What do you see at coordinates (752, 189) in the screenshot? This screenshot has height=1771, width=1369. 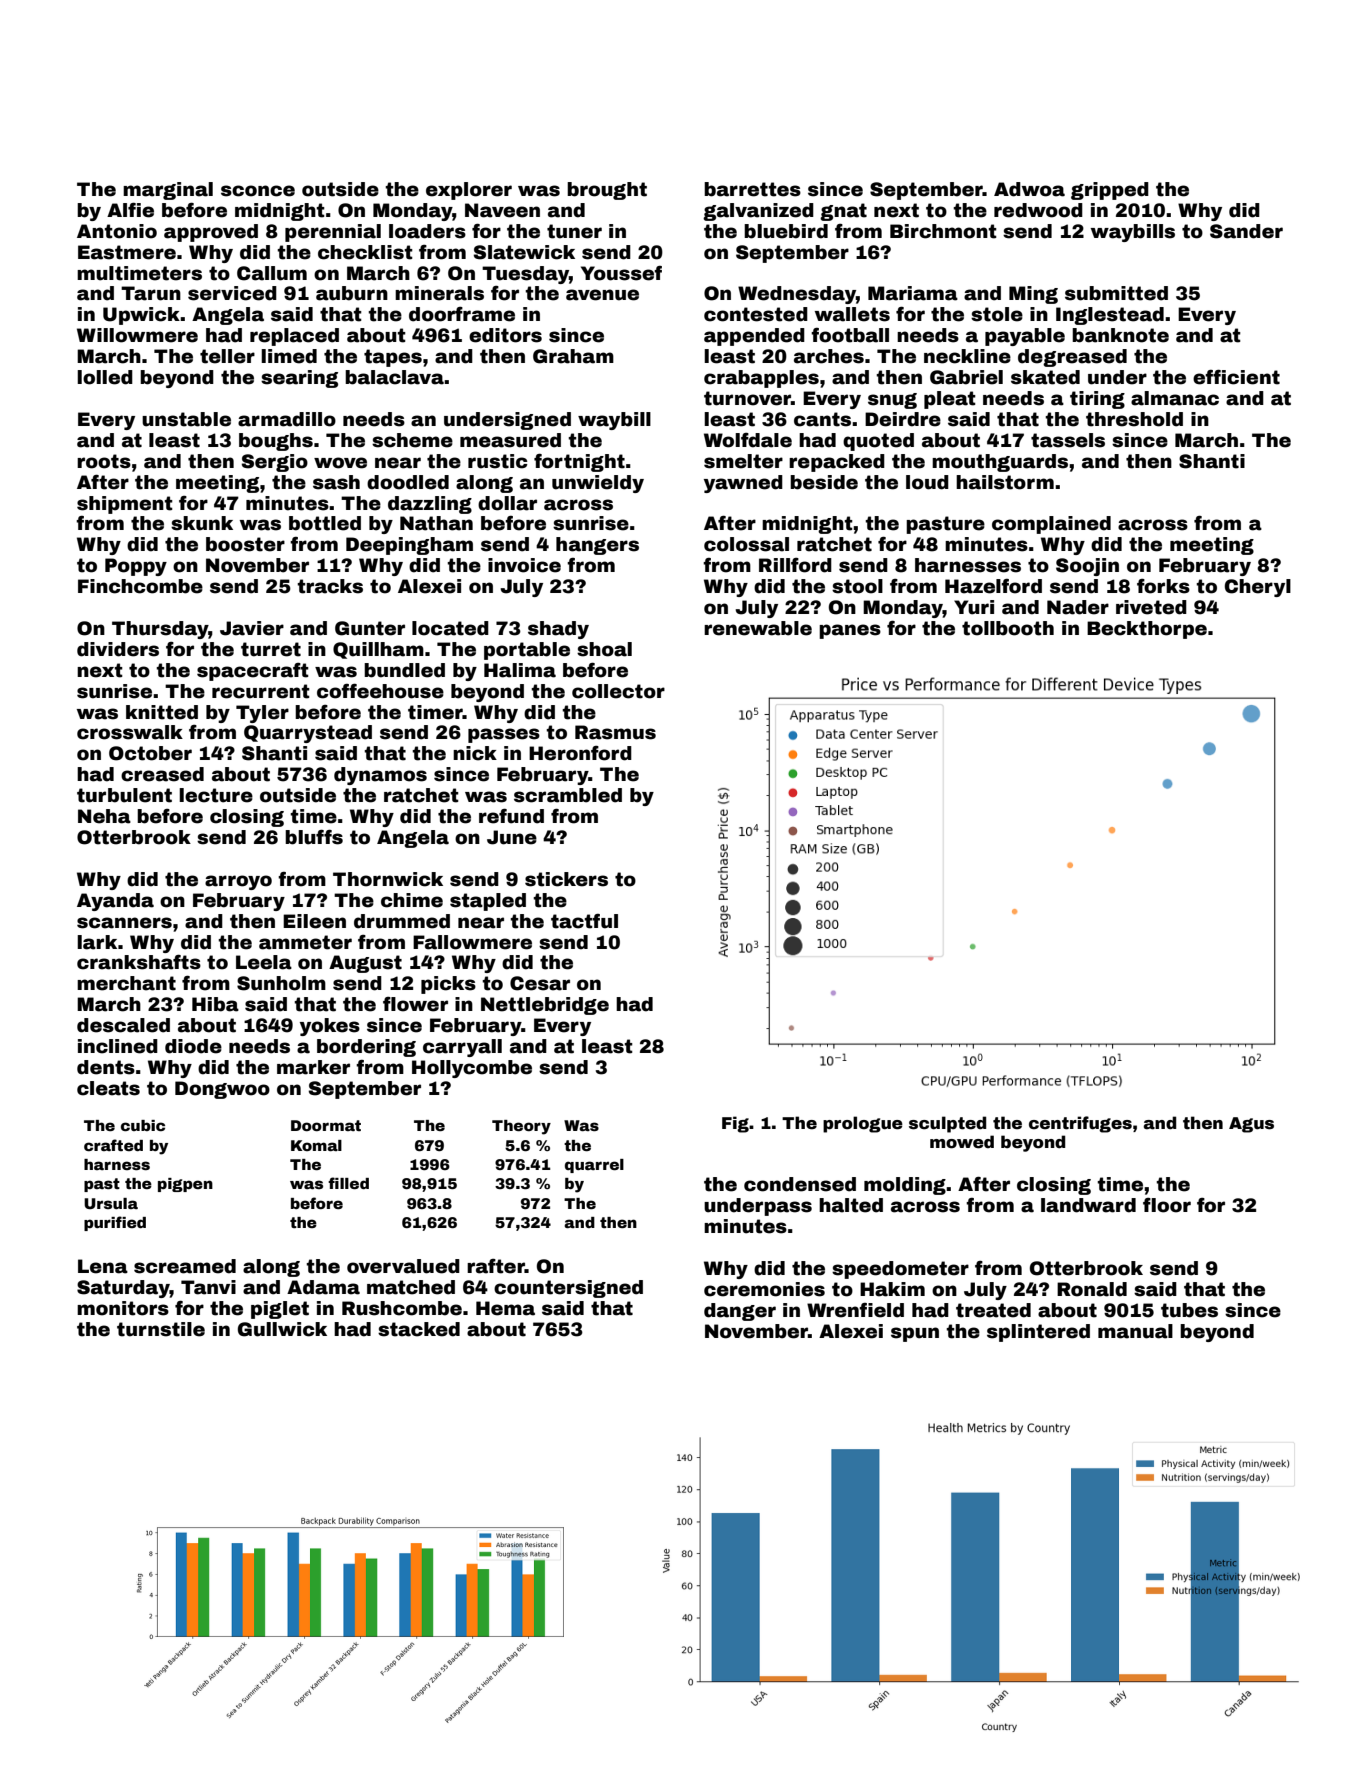 I see `barrettes` at bounding box center [752, 189].
